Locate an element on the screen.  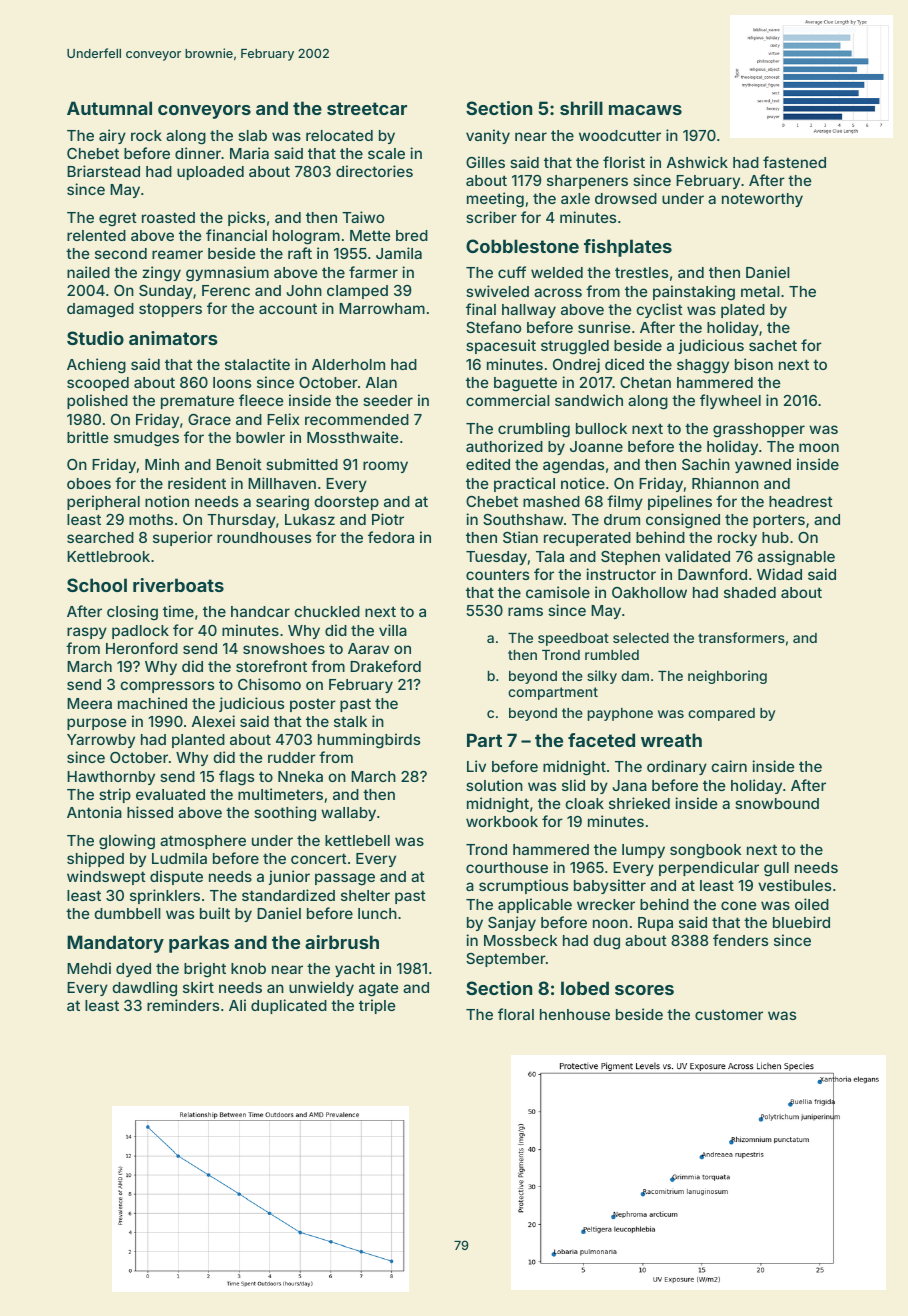
superior is located at coordinates (183, 538).
